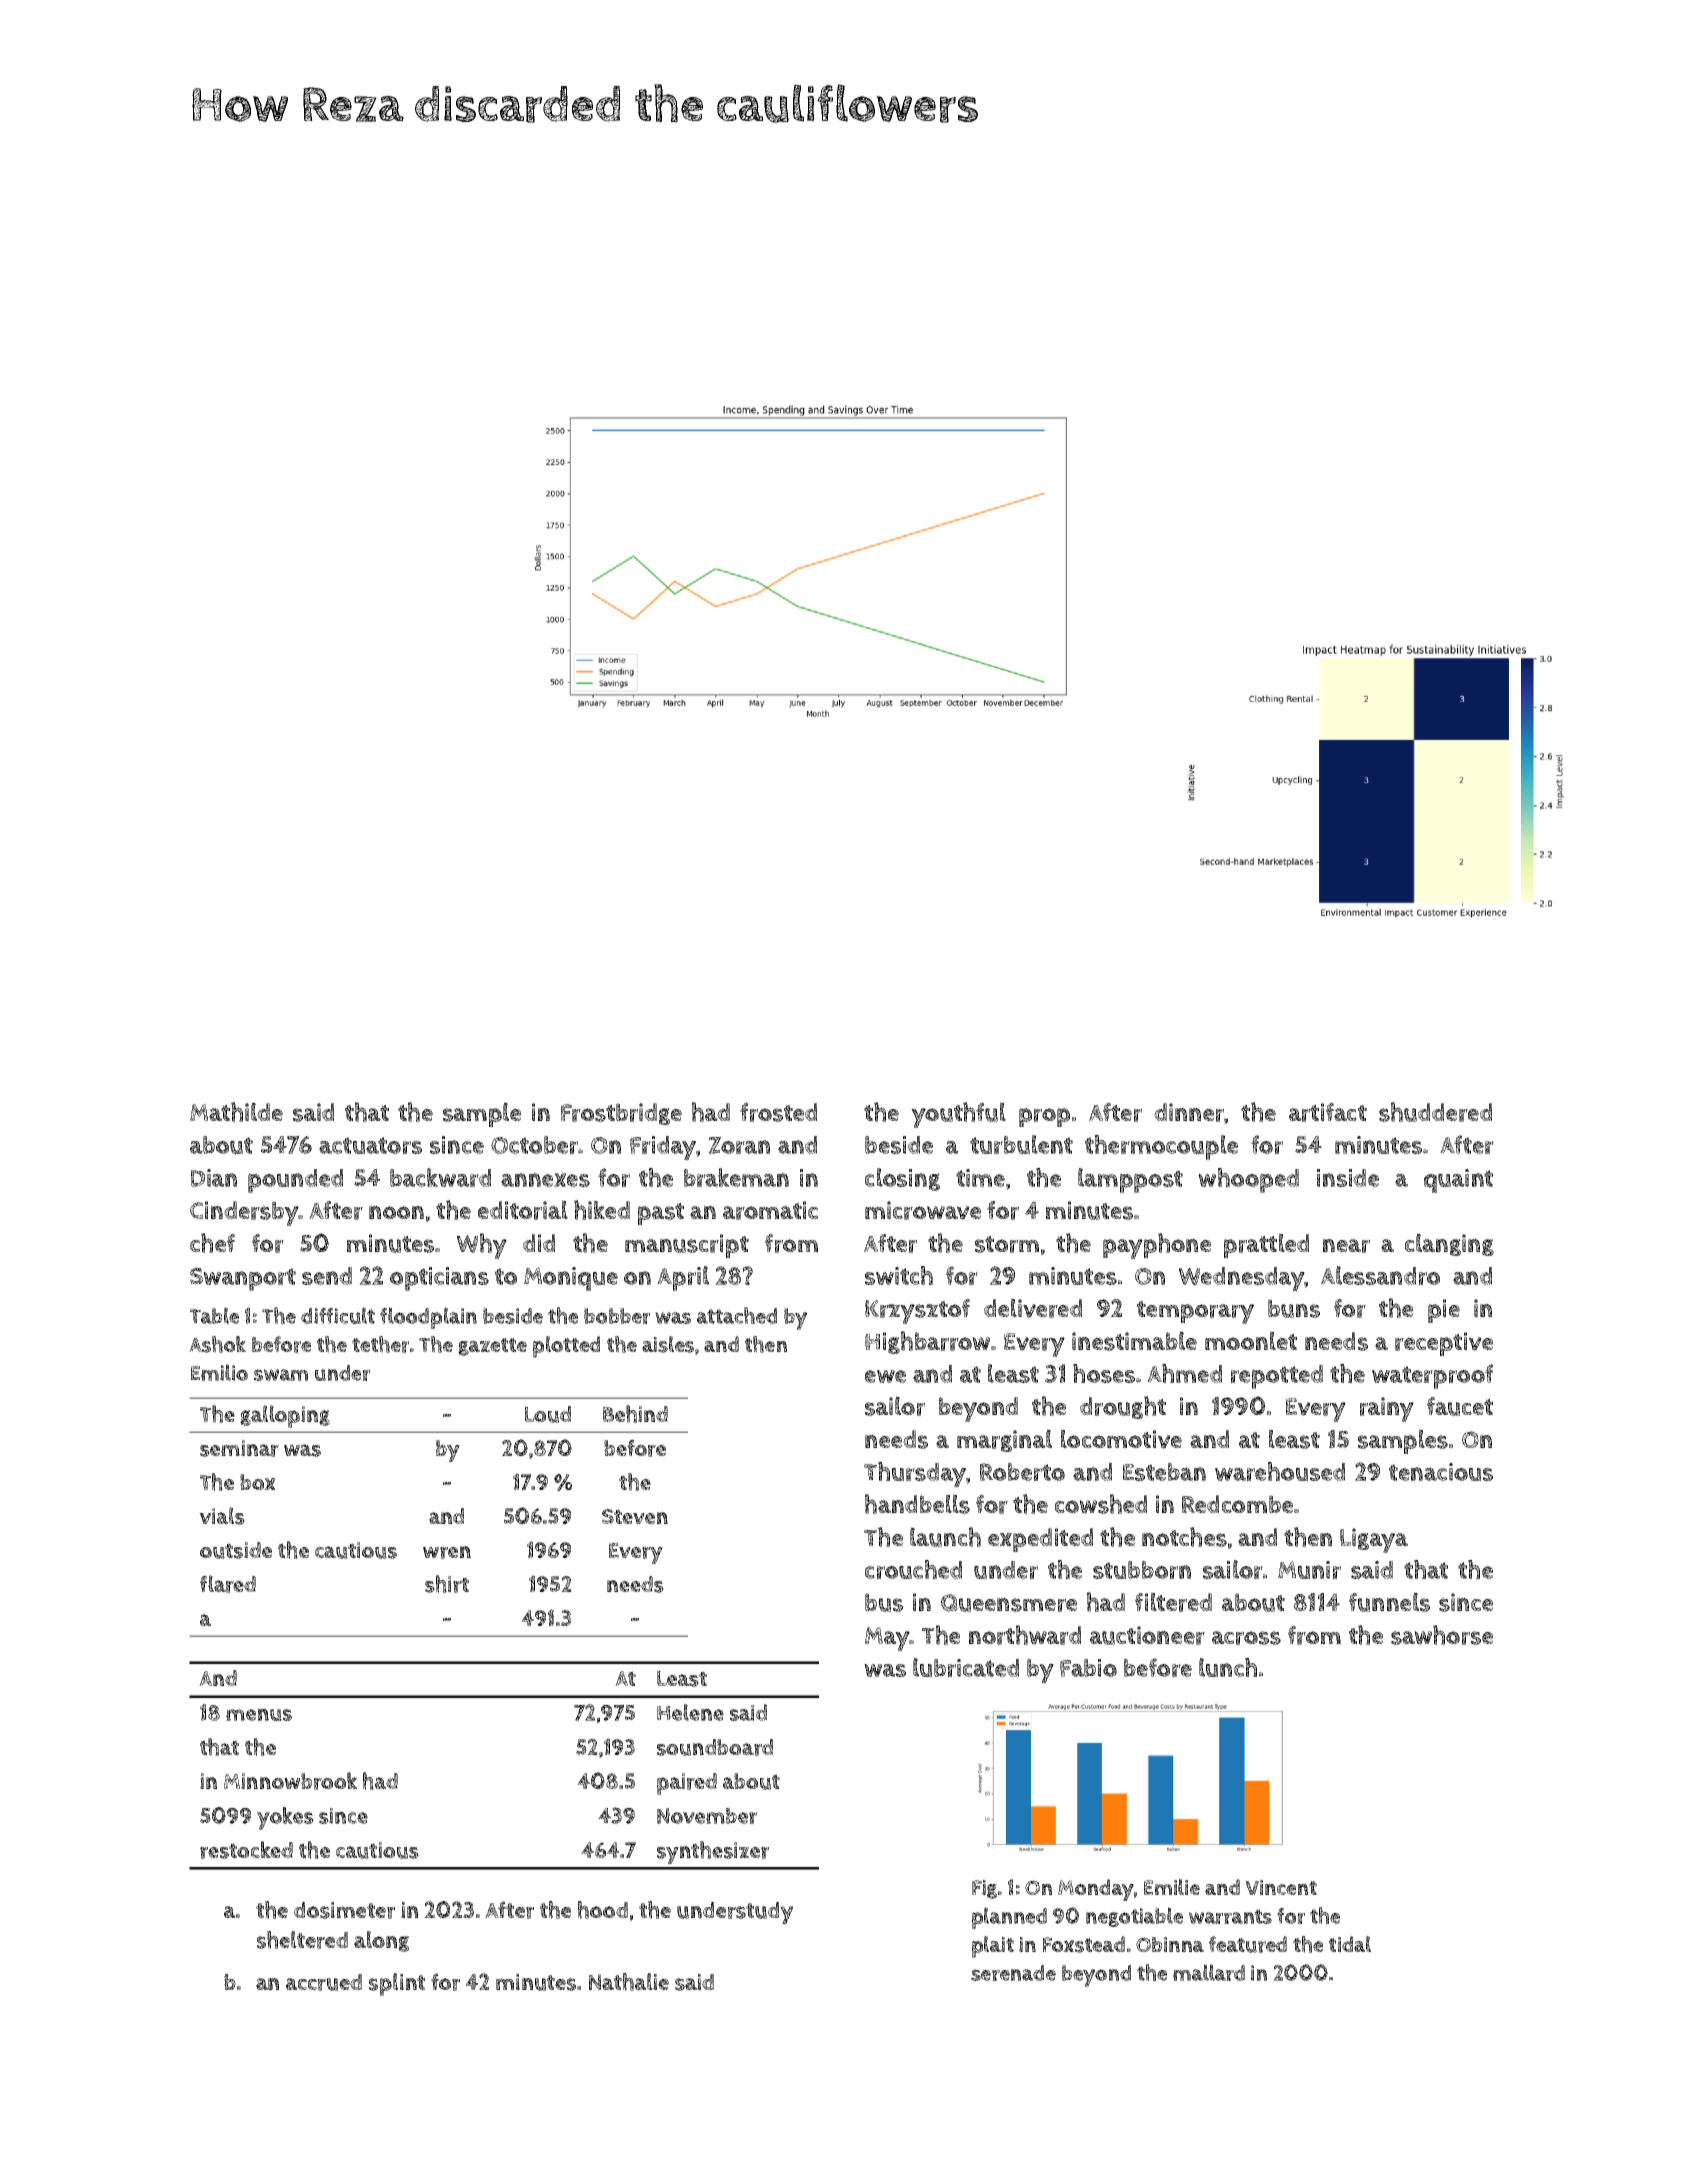 The width and height of the screenshot is (1683, 2178). What do you see at coordinates (214, 1315) in the screenshot?
I see `Table` at bounding box center [214, 1315].
